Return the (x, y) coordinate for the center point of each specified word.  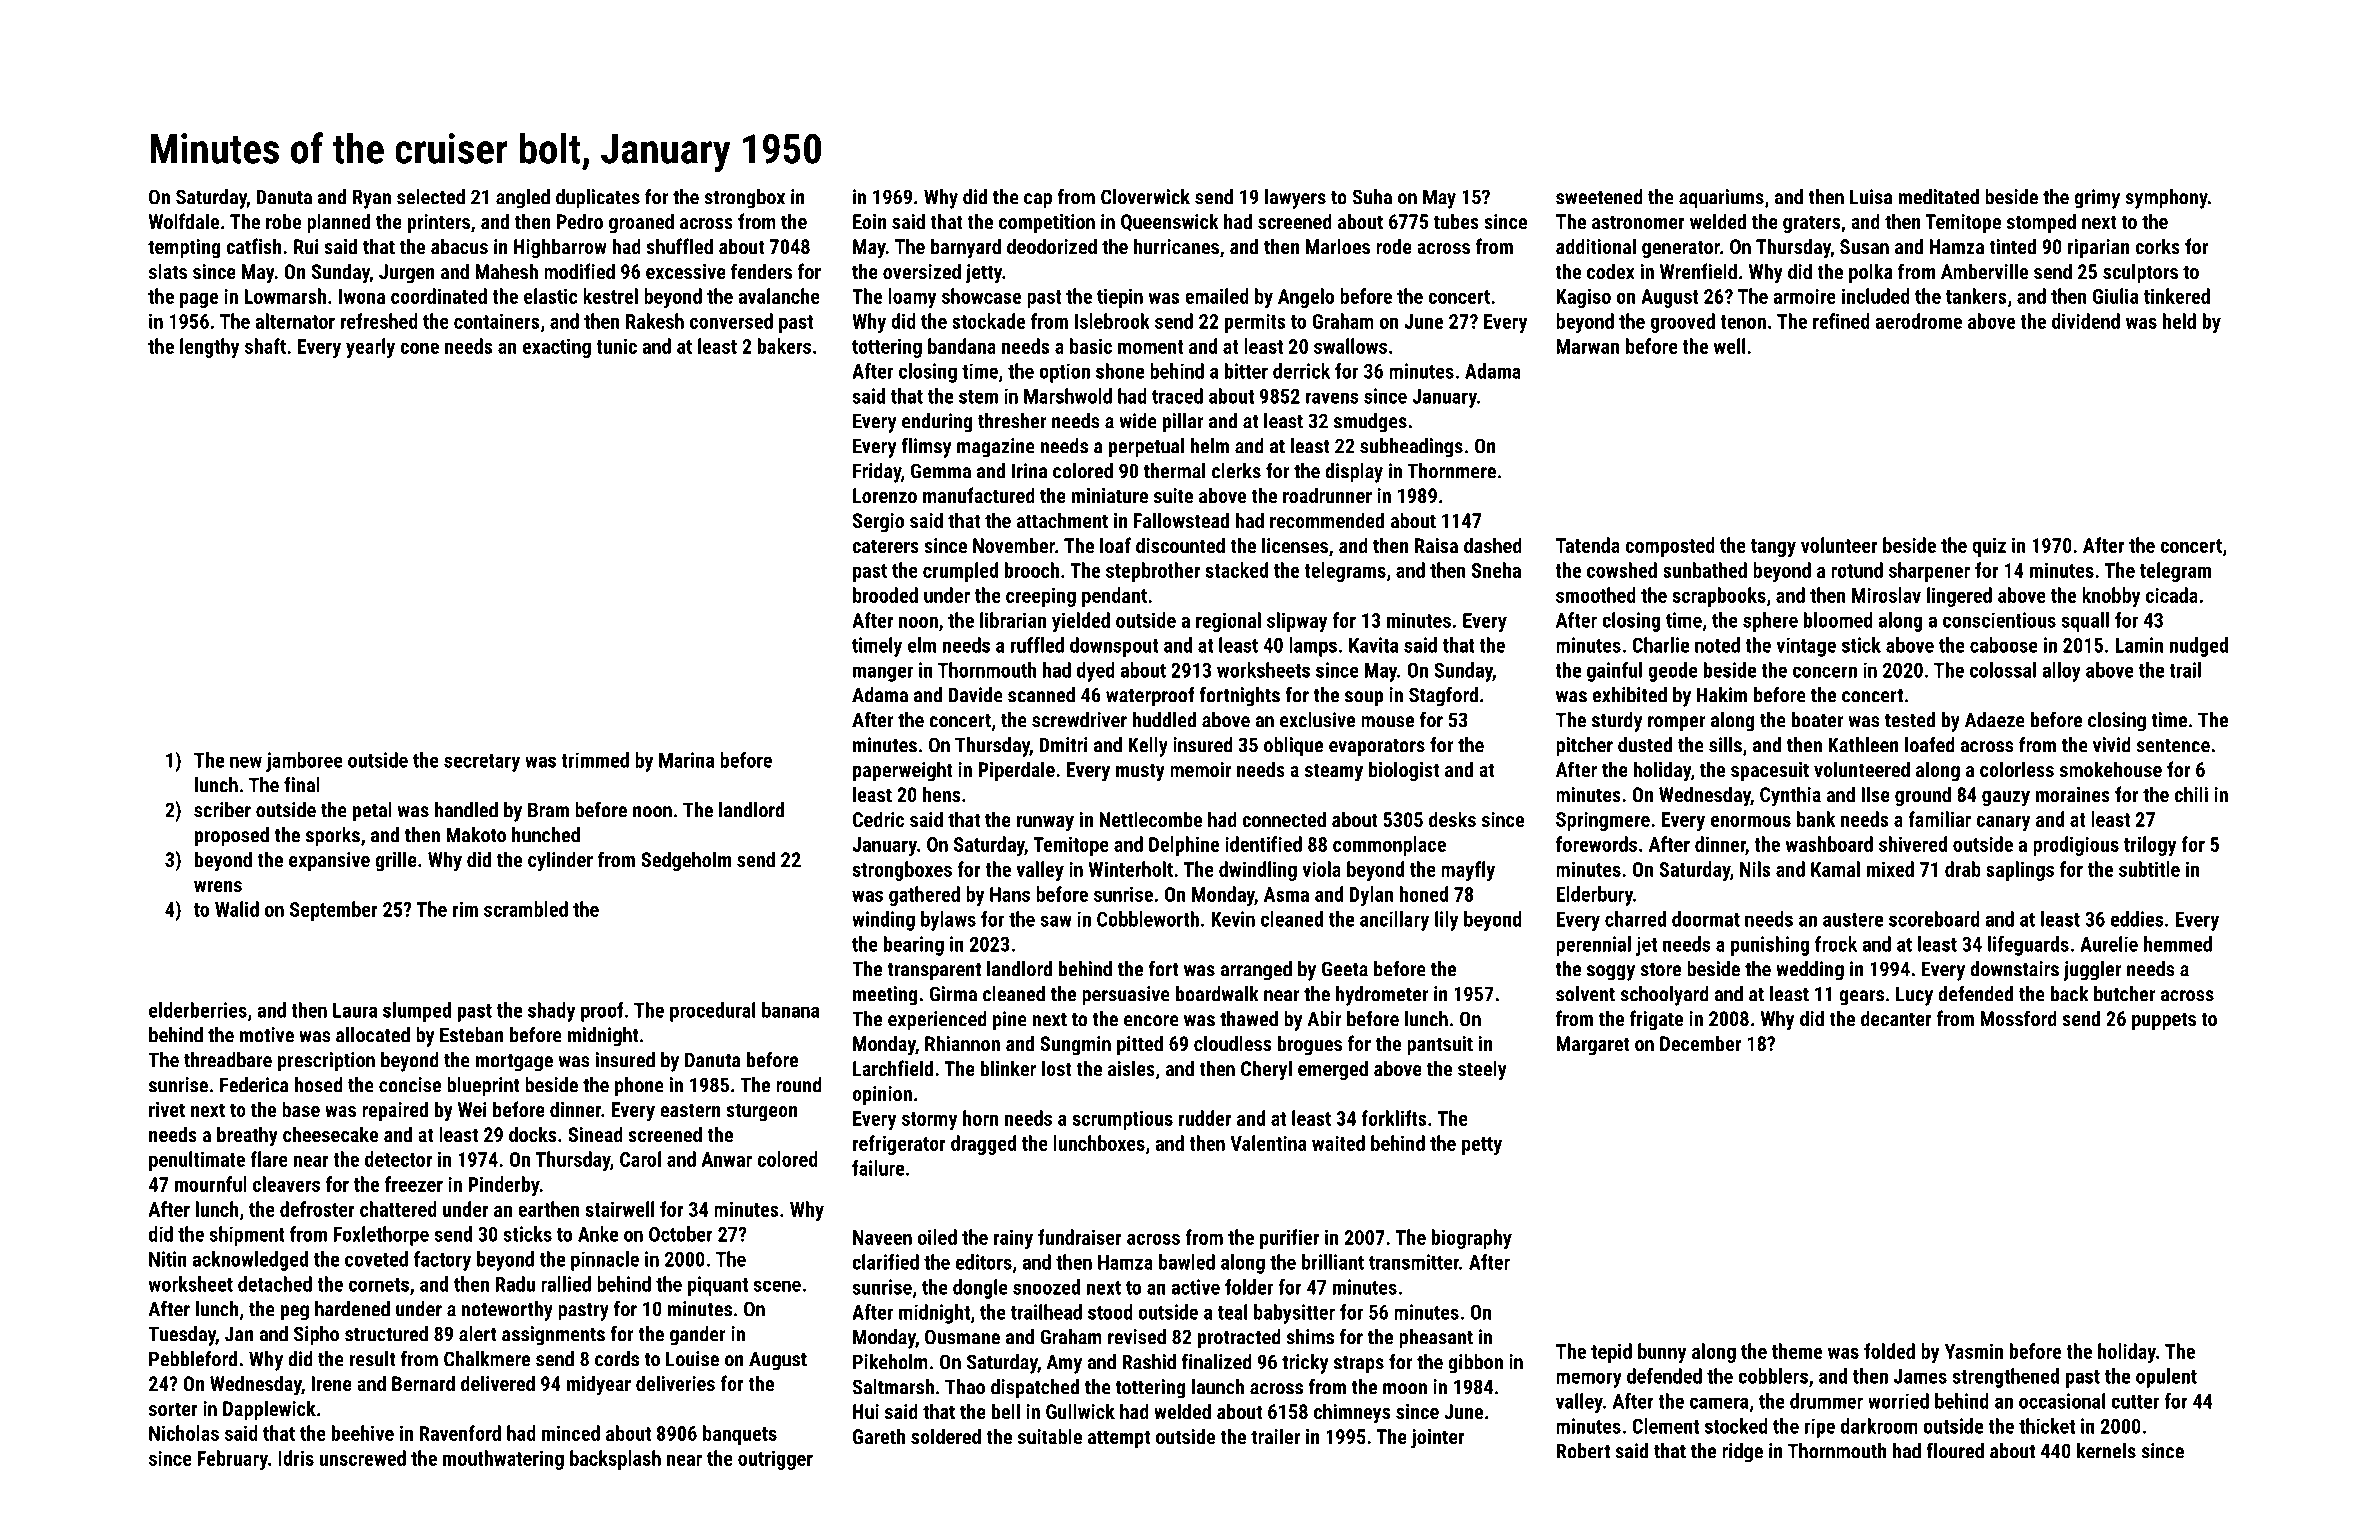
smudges (1370, 423)
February (232, 1460)
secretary (482, 763)
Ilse (1876, 794)
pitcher (1585, 747)
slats (168, 271)
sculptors (2140, 273)
